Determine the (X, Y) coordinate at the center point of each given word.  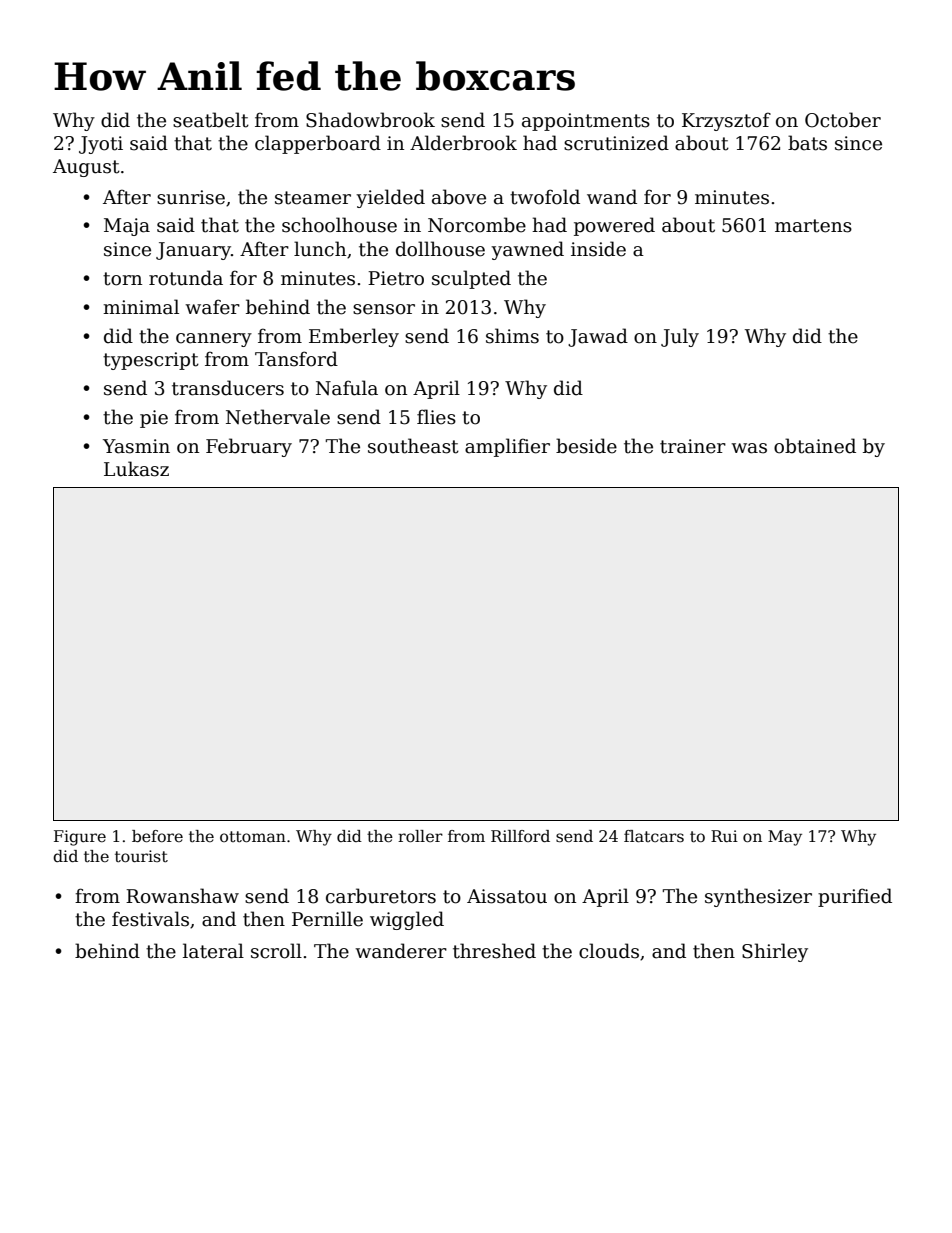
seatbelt (211, 120)
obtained (815, 446)
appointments (586, 122)
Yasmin (136, 446)
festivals (150, 919)
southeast (413, 446)
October (843, 120)
